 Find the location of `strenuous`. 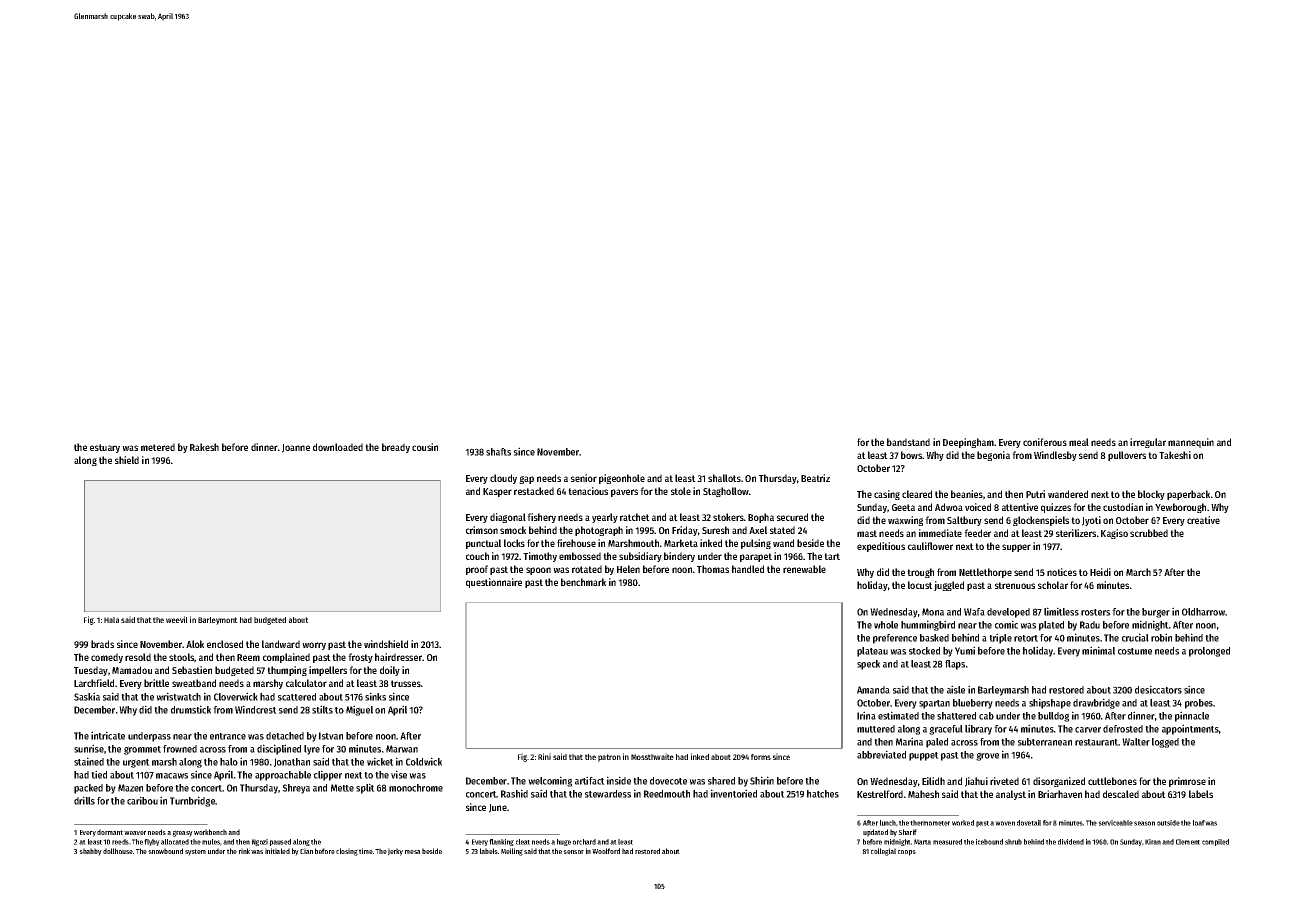

strenuous is located at coordinates (1015, 585).
